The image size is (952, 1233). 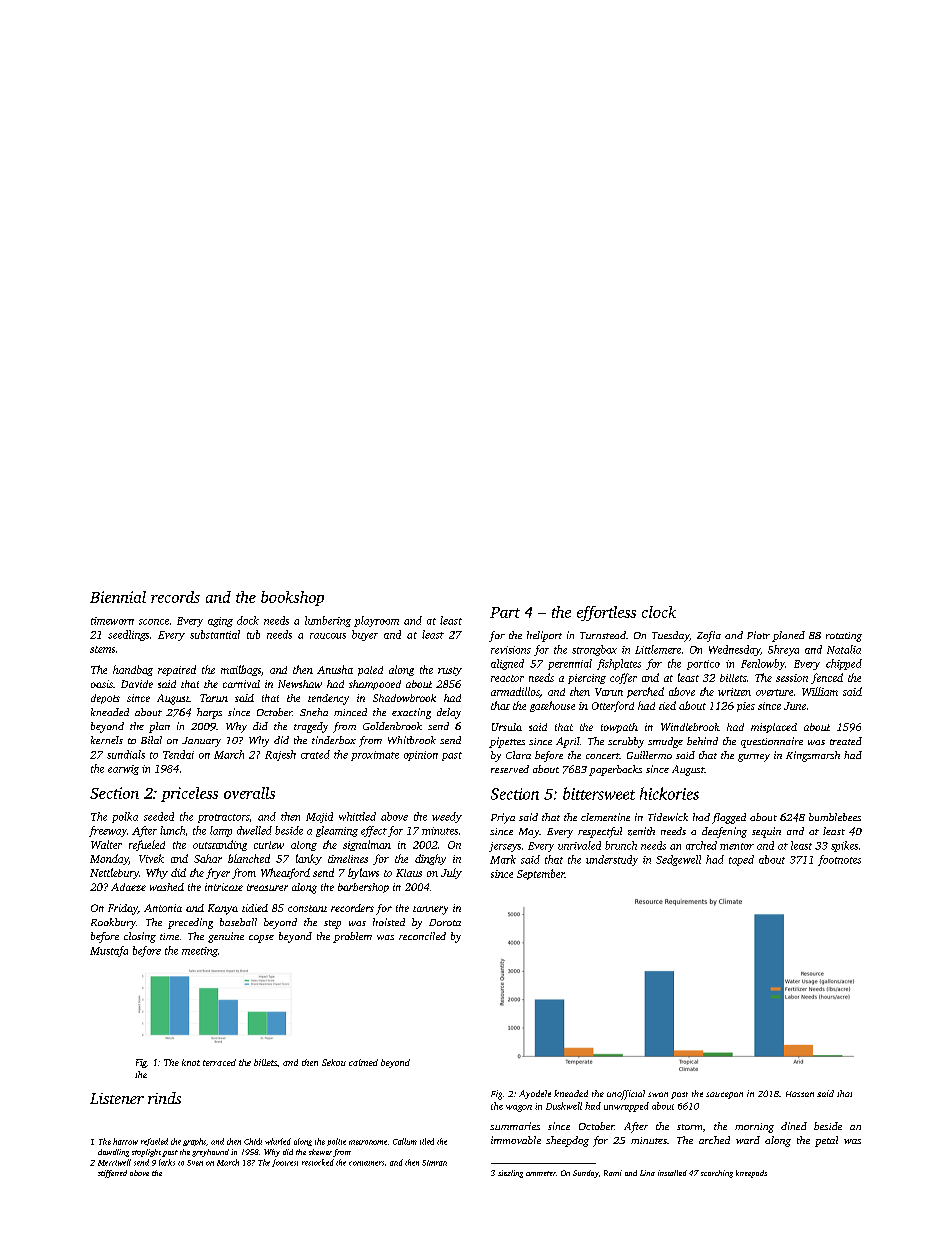 I want to click on Listener, so click(x=117, y=1098).
